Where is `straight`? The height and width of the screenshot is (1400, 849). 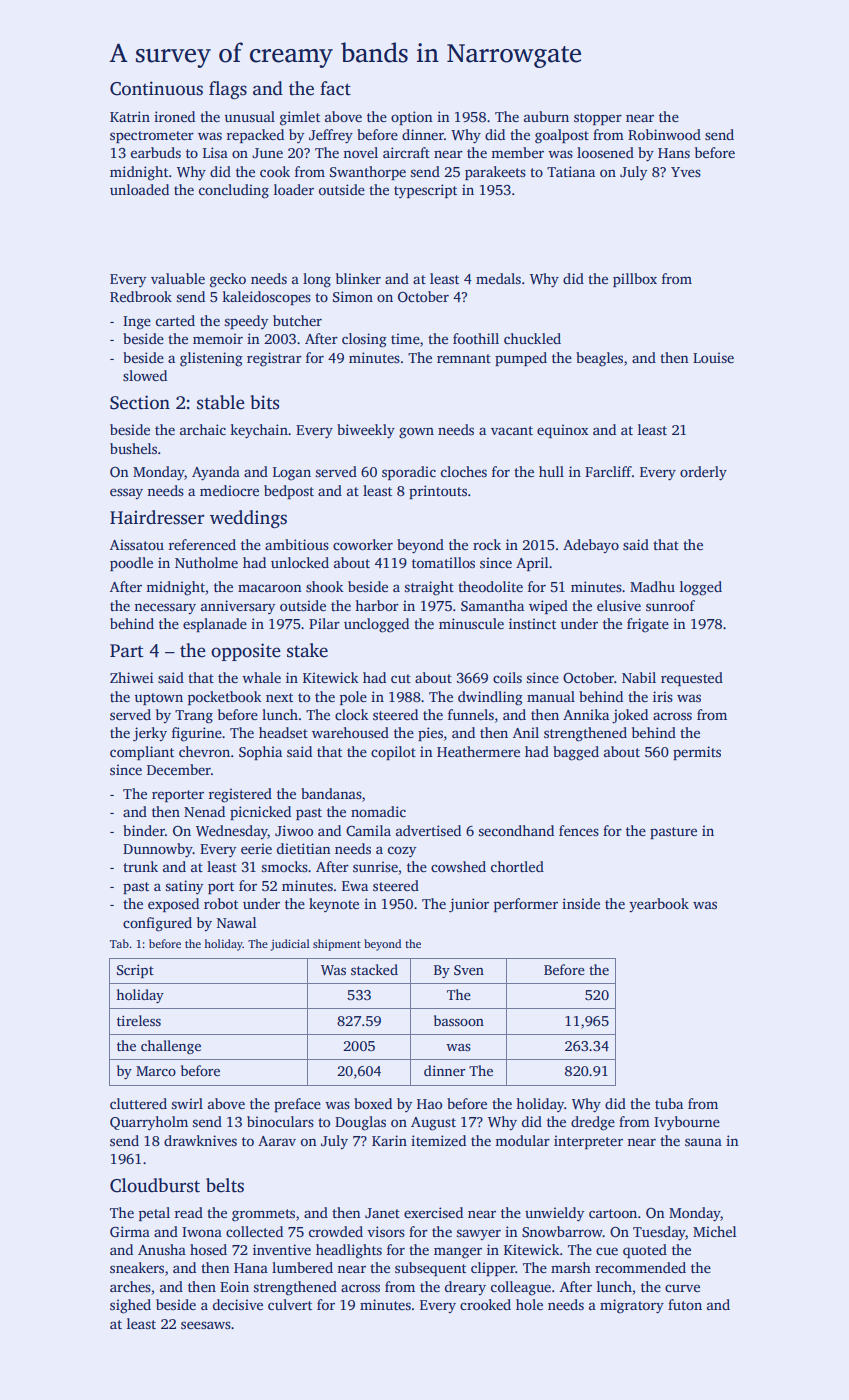
straight is located at coordinates (429, 588).
